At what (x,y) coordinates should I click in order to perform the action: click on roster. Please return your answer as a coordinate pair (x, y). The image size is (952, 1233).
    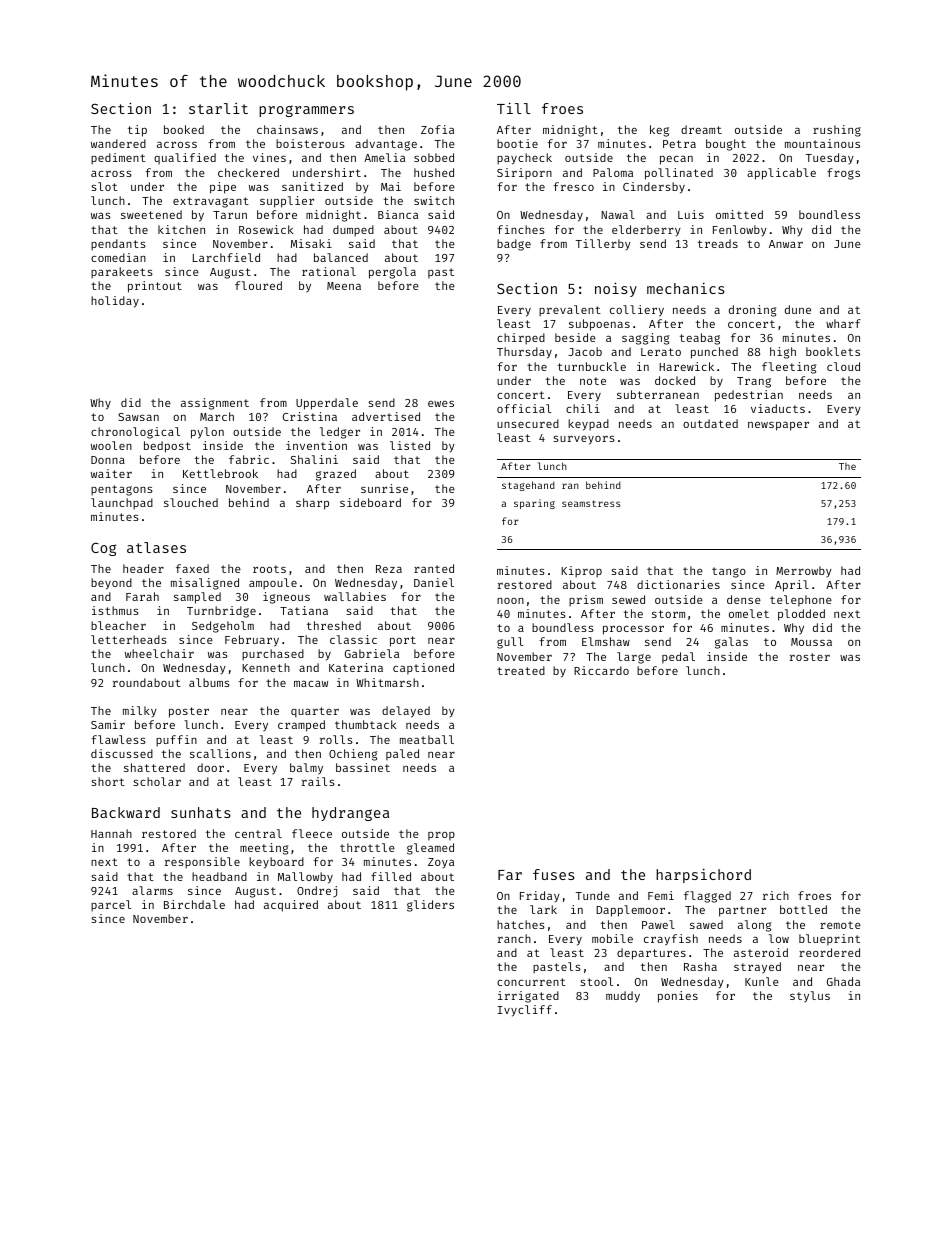
    Looking at the image, I should click on (810, 657).
